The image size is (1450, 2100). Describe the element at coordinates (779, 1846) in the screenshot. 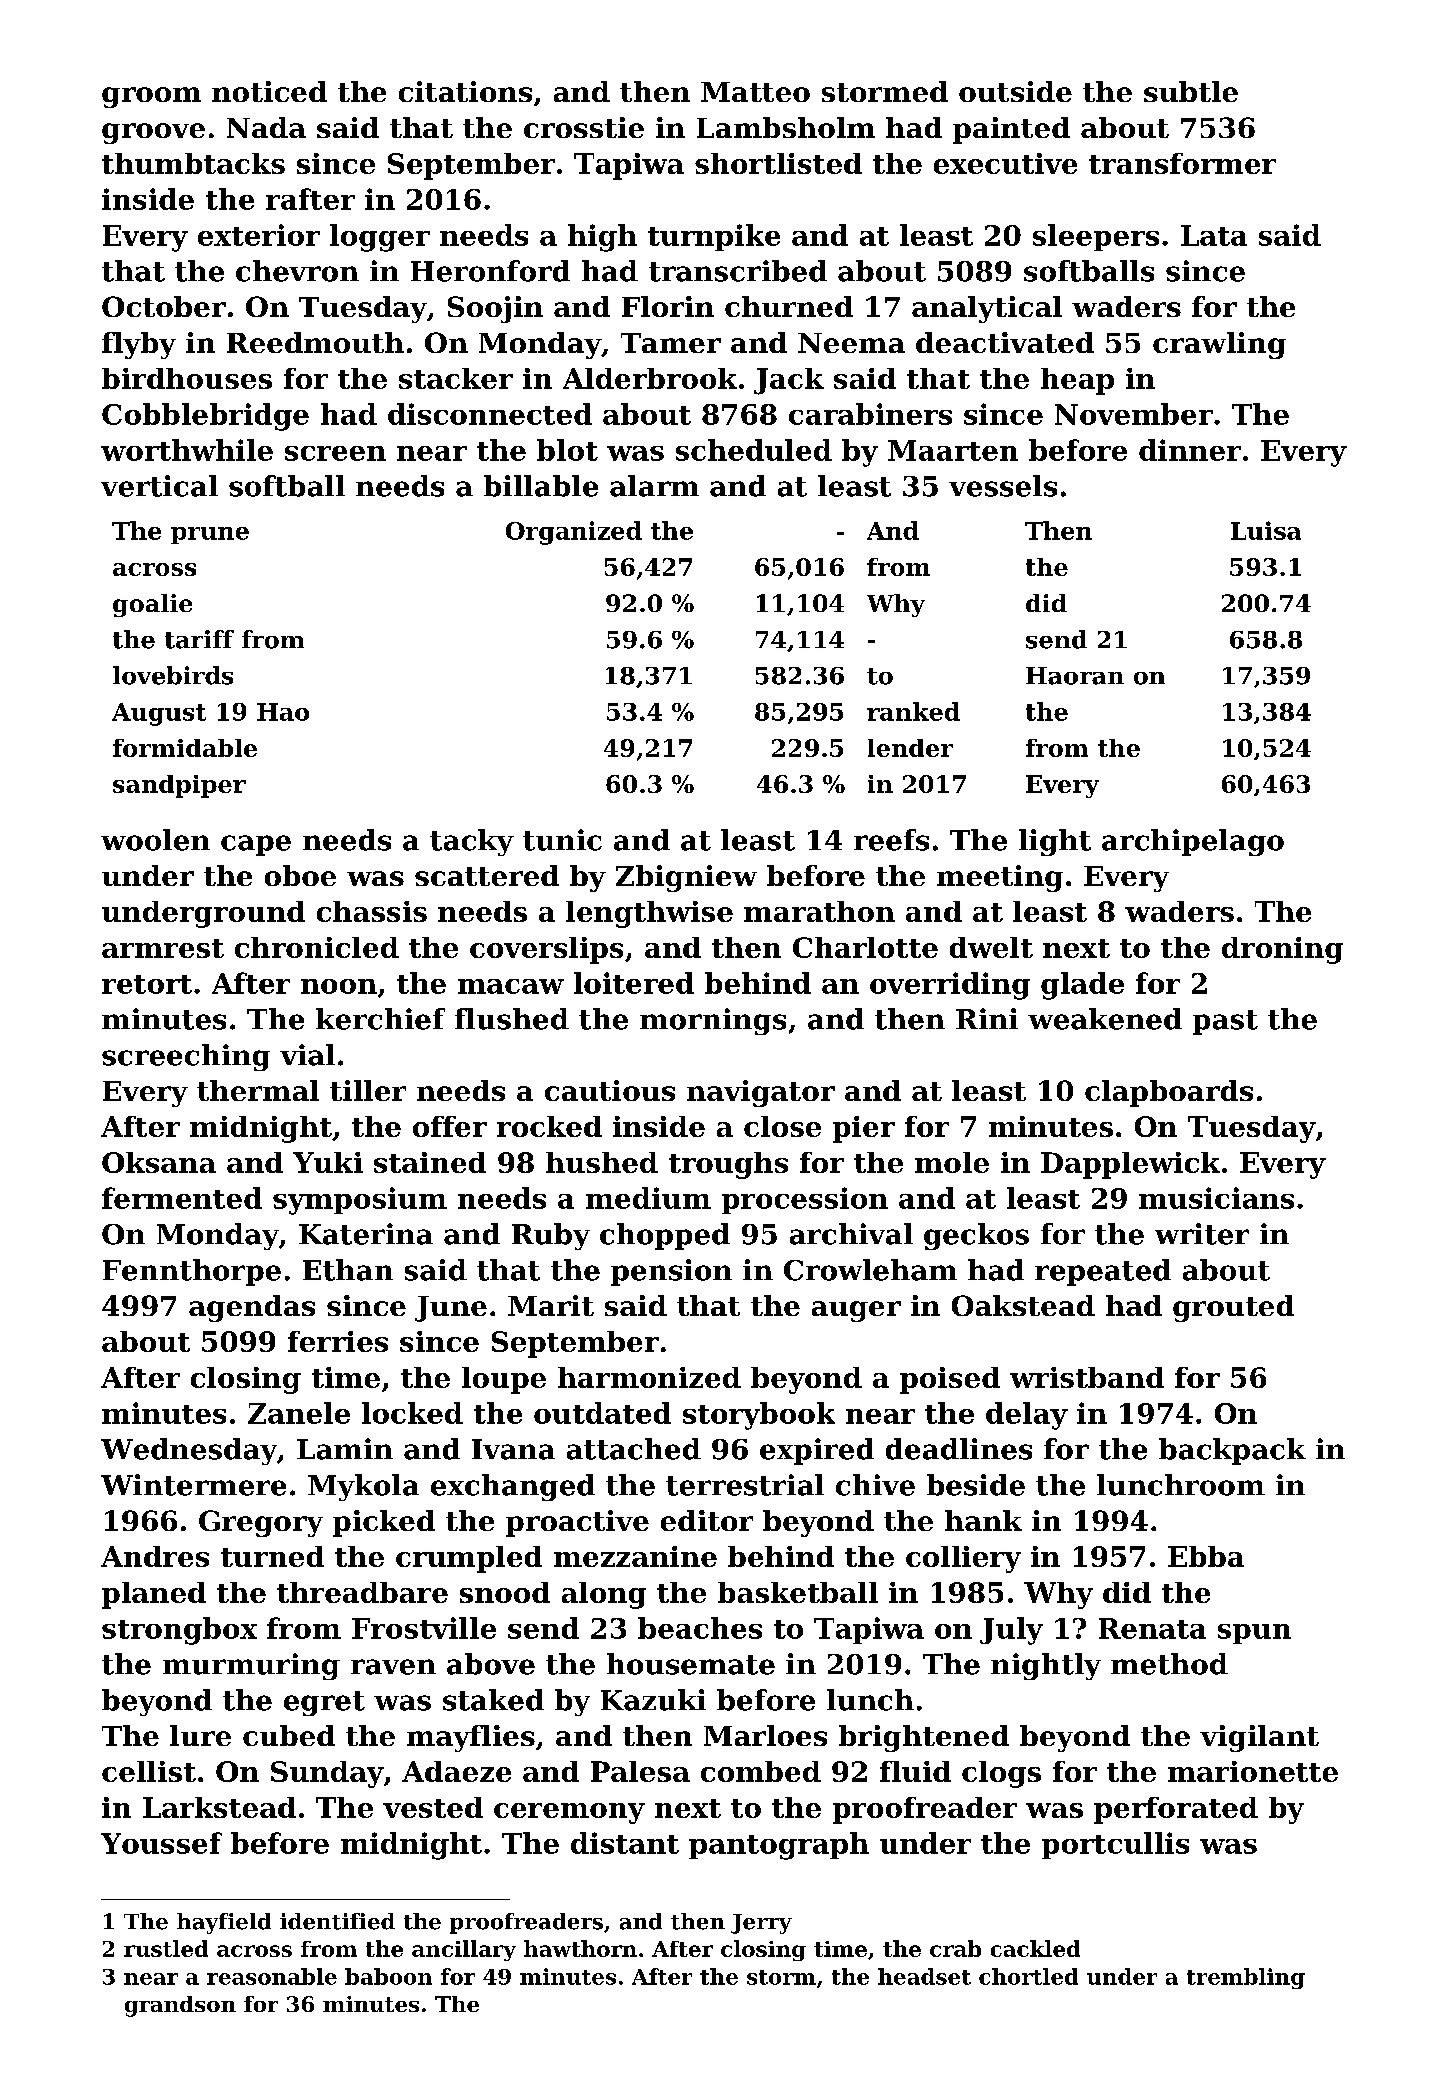

I see `pantograph` at that location.
